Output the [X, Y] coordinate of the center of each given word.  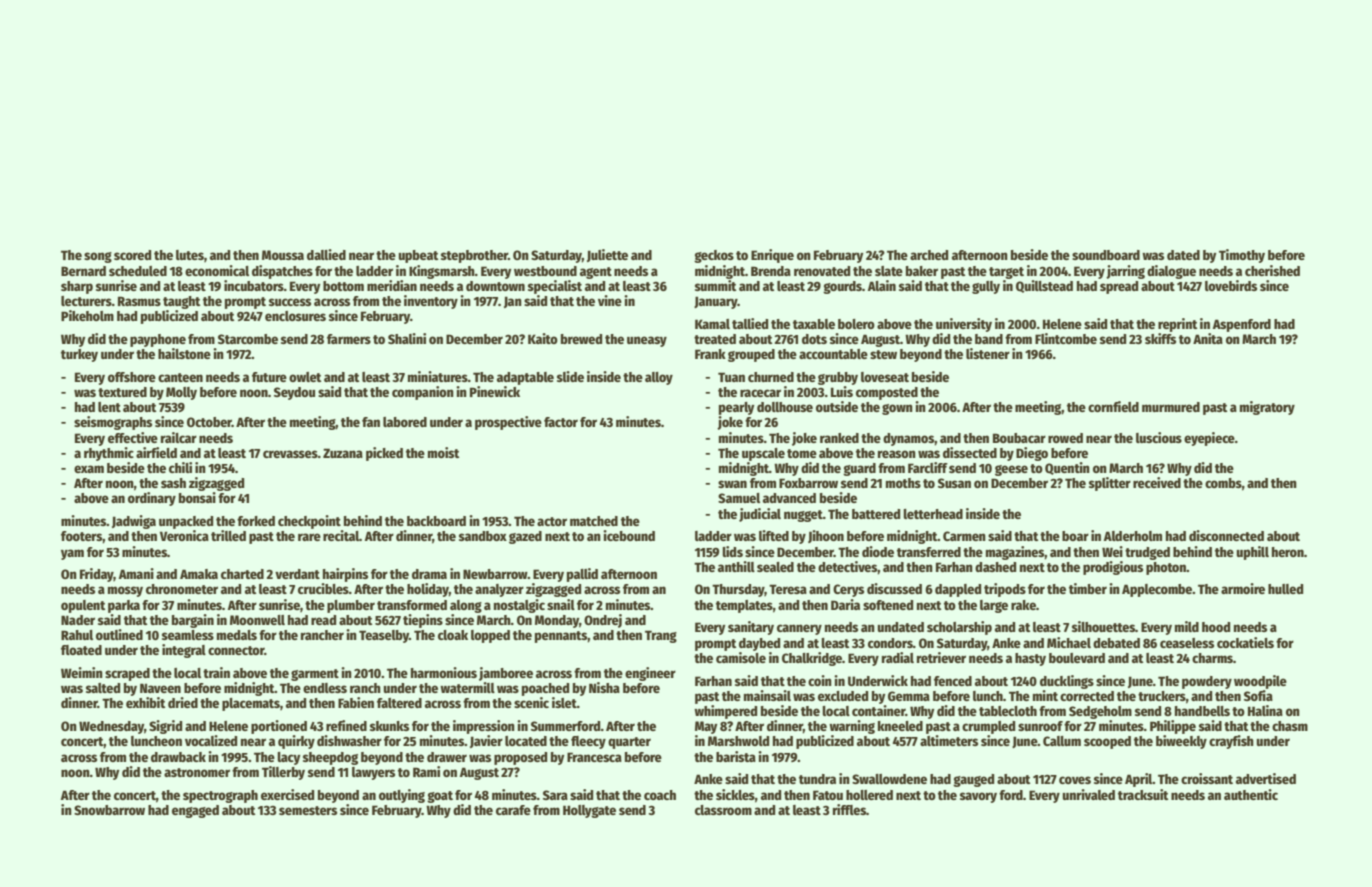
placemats [251, 704]
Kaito [543, 338]
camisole [741, 657]
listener [988, 353]
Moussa [283, 255]
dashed [995, 567]
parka [124, 606]
